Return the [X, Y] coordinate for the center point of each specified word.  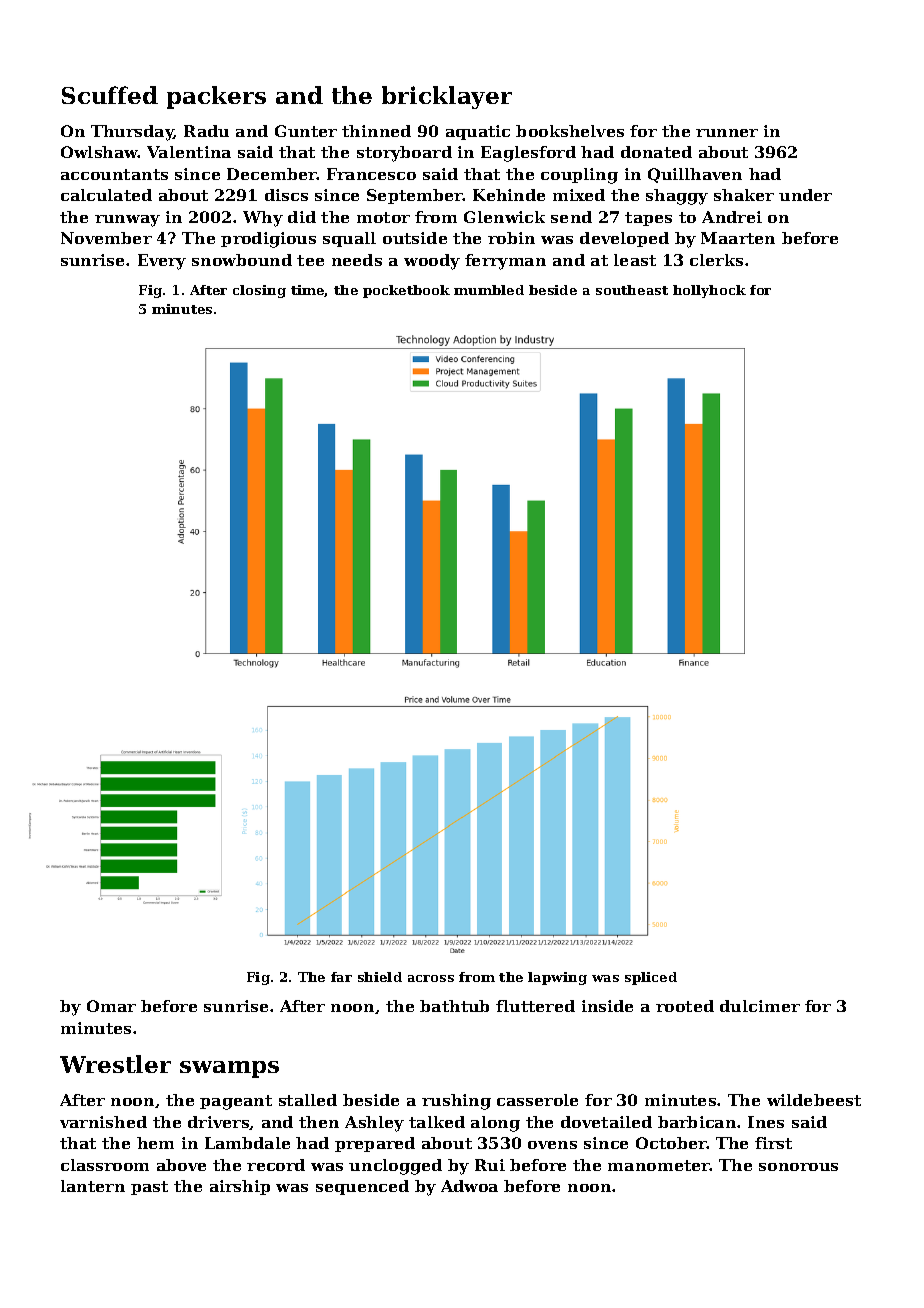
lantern [93, 1186]
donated [656, 152]
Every [162, 262]
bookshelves [570, 131]
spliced [651, 978]
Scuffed [110, 95]
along [495, 1124]
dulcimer [760, 1006]
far [341, 977]
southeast [632, 290]
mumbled [489, 290]
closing [259, 291]
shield [380, 977]
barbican [697, 1122]
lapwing [557, 978]
